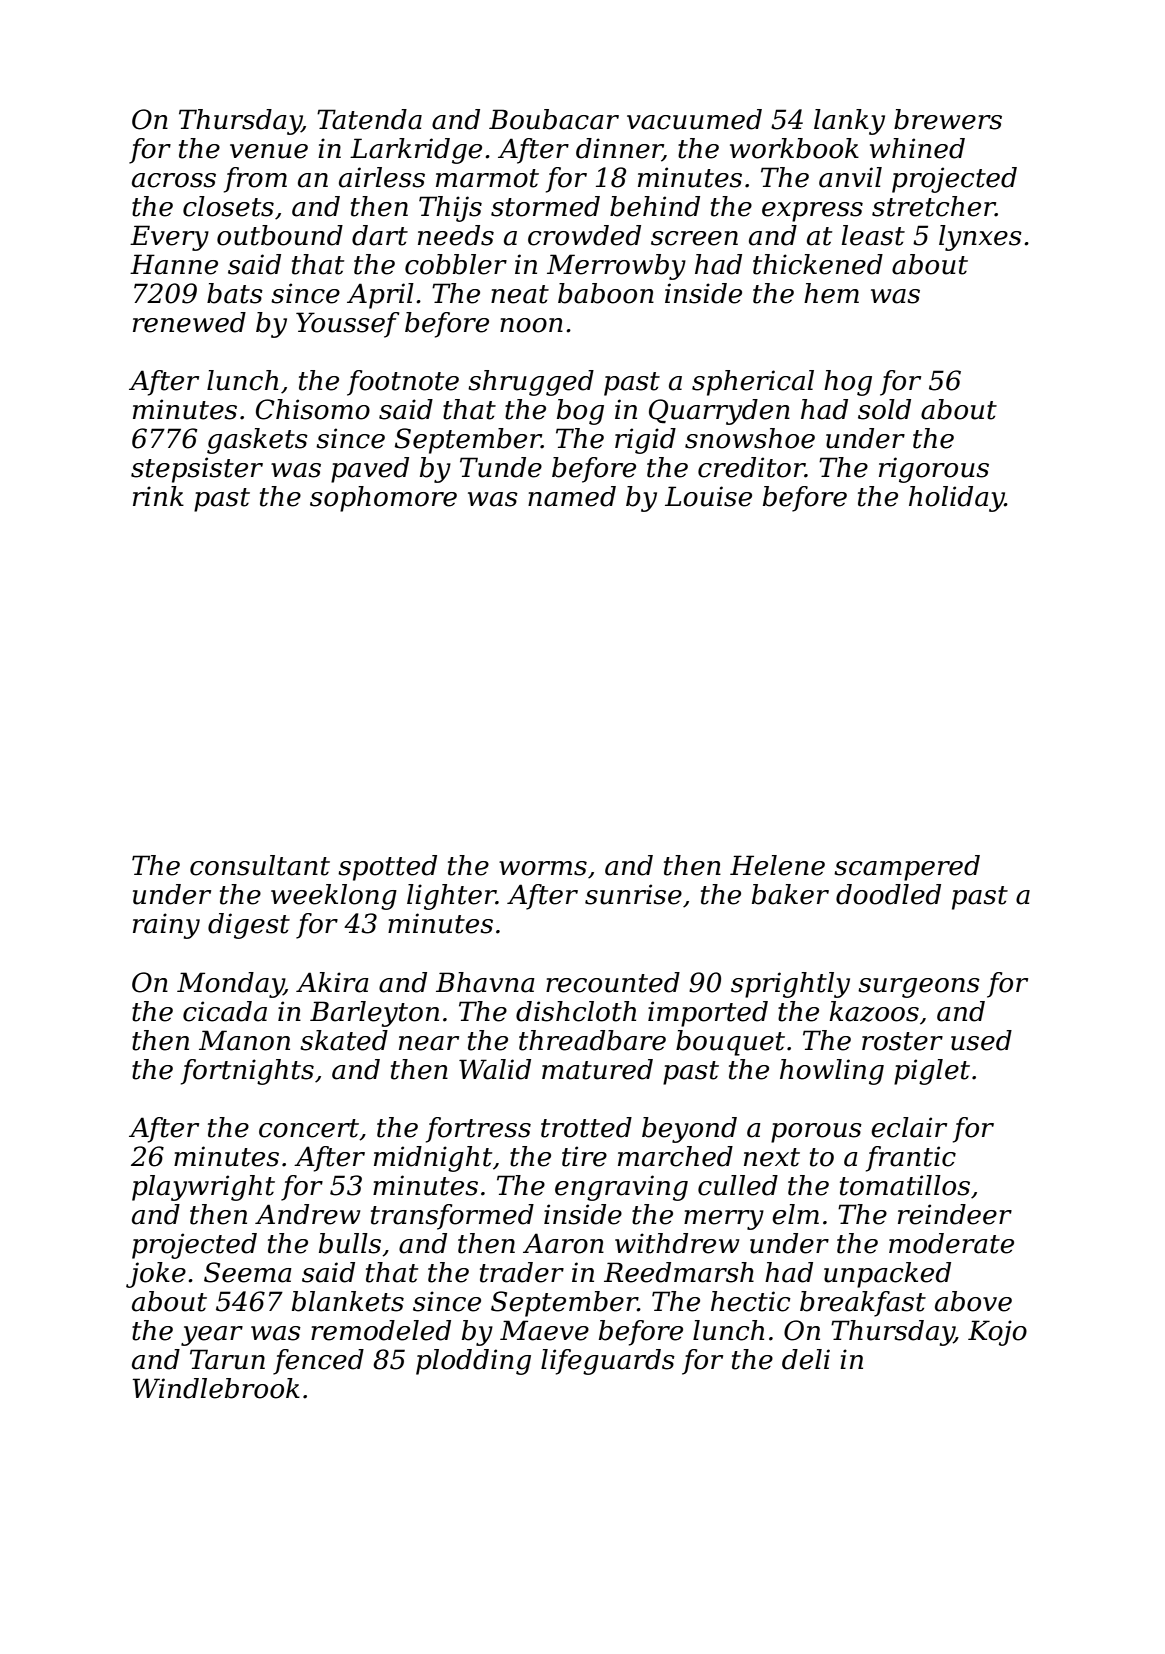 This screenshot has width=1165, height=1654. Describe the element at coordinates (948, 119) in the screenshot. I see `brewers` at that location.
